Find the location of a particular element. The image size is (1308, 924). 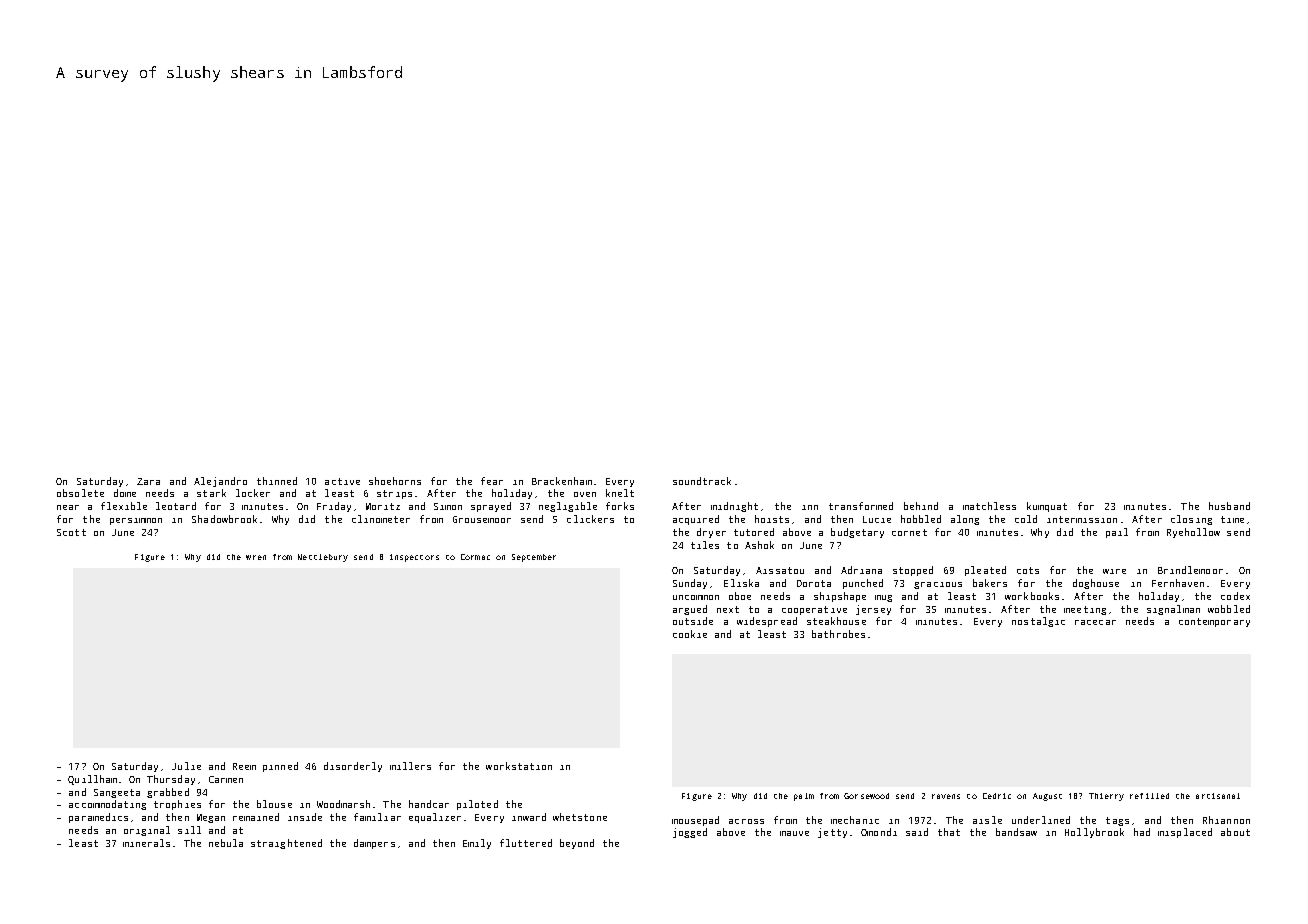

uncommon is located at coordinates (696, 597).
